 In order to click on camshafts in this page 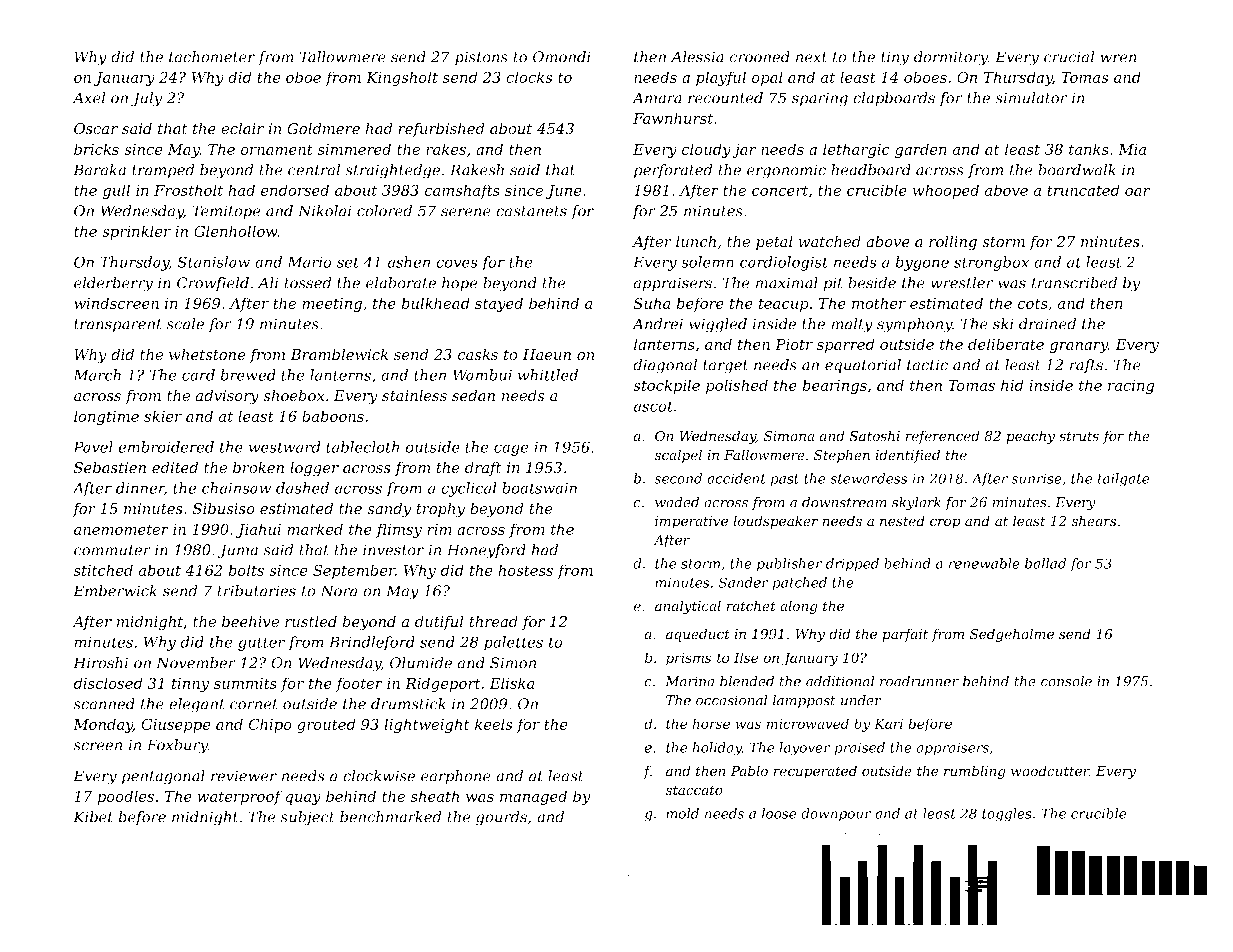, I will do `click(462, 191)`.
